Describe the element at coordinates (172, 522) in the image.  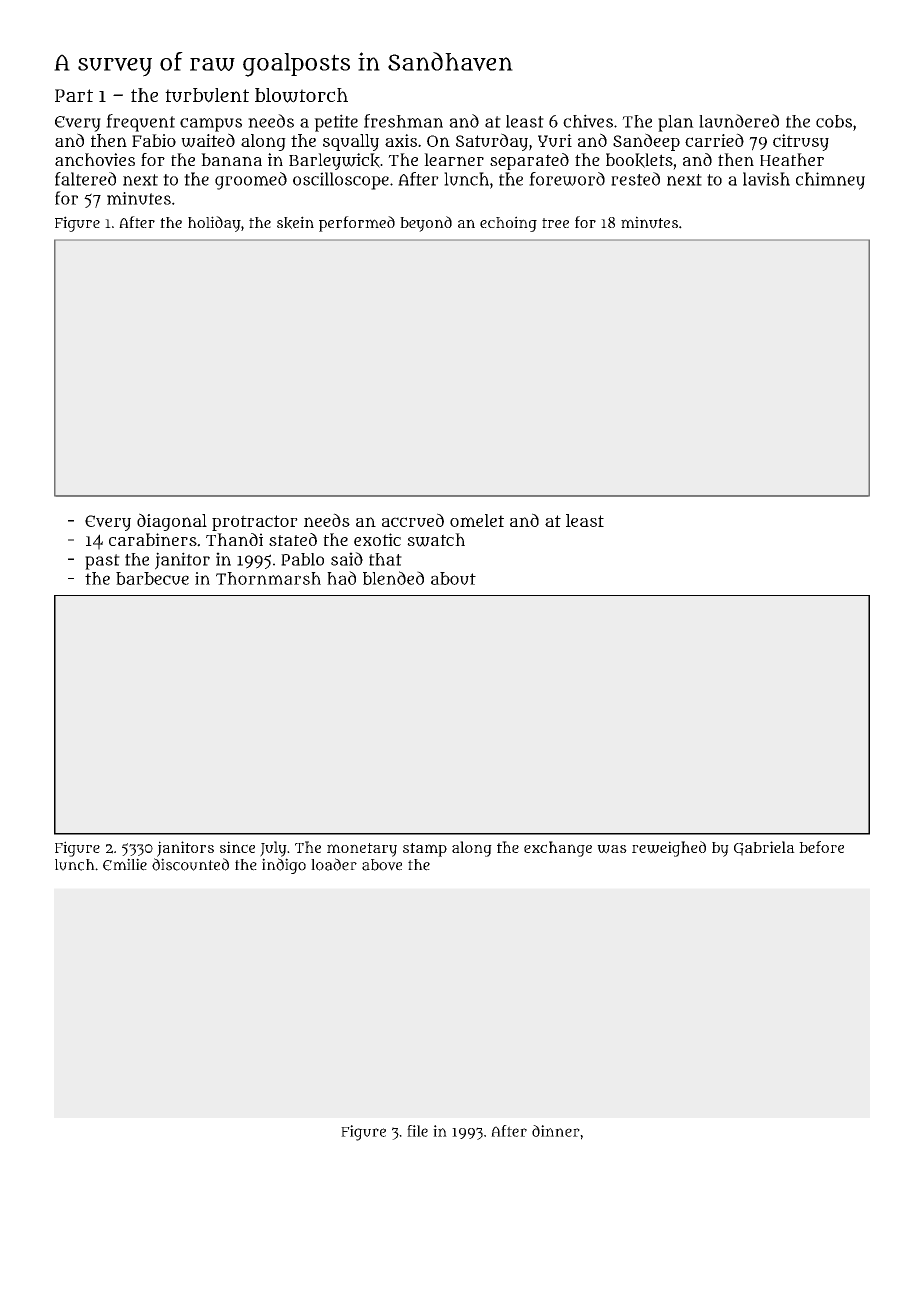
I see `diagonal` at that location.
